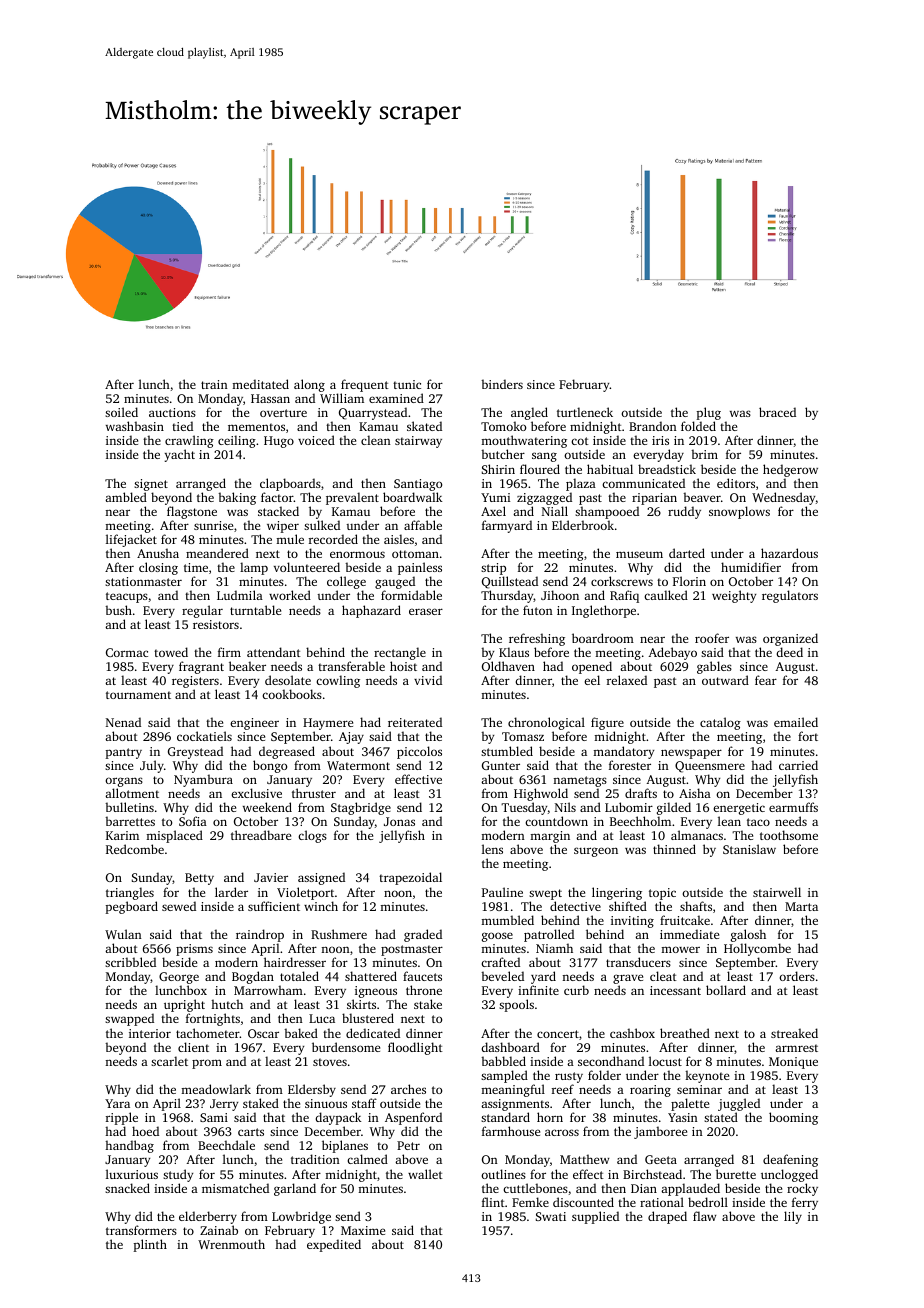 This screenshot has height=1308, width=924. Describe the element at coordinates (793, 1118) in the screenshot. I see `booming` at that location.
